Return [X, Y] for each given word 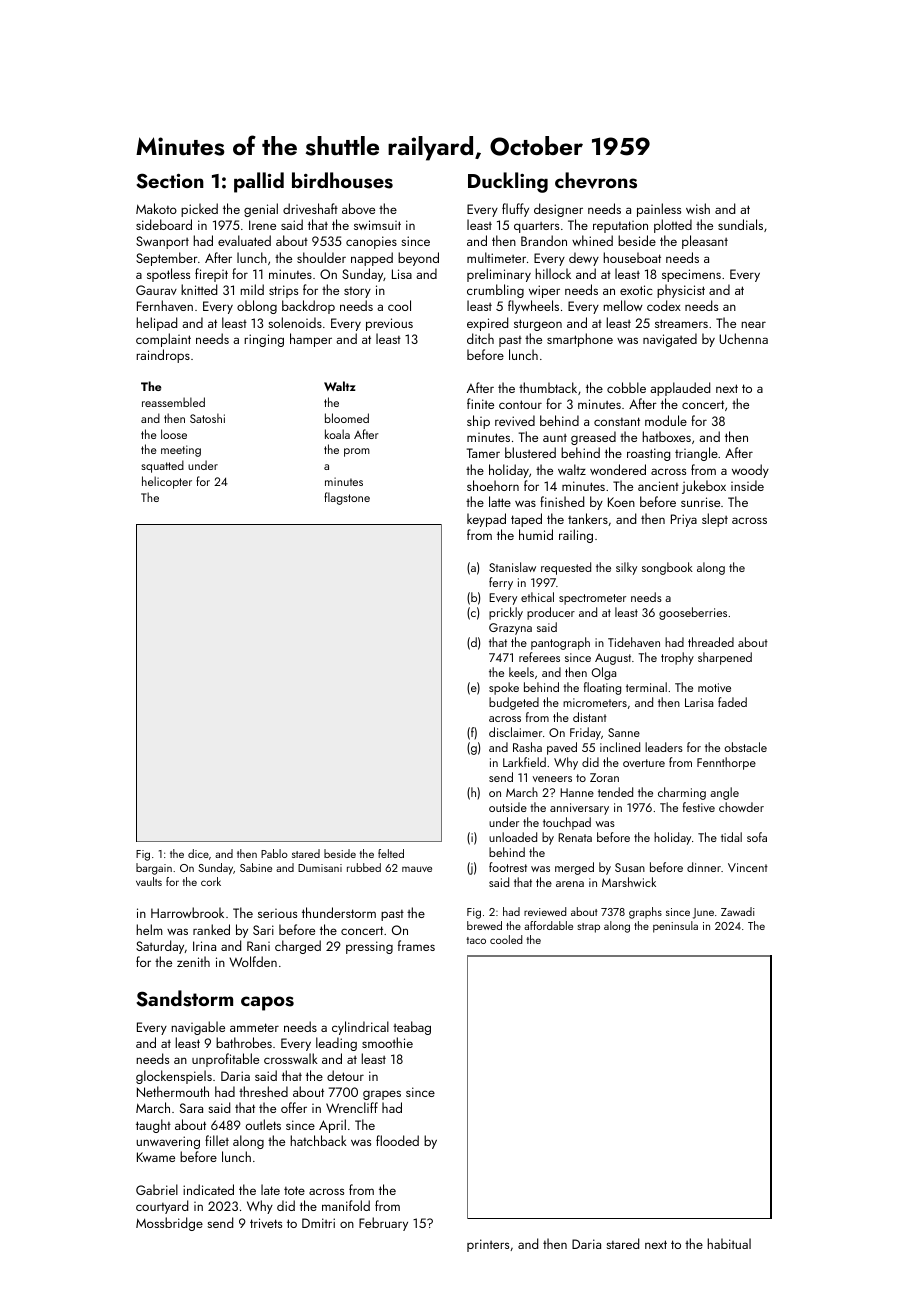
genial [261, 210]
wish [698, 208]
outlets [263, 1124]
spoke [504, 688]
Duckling [508, 182]
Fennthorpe [726, 763]
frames [416, 945]
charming [682, 793]
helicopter [167, 482]
